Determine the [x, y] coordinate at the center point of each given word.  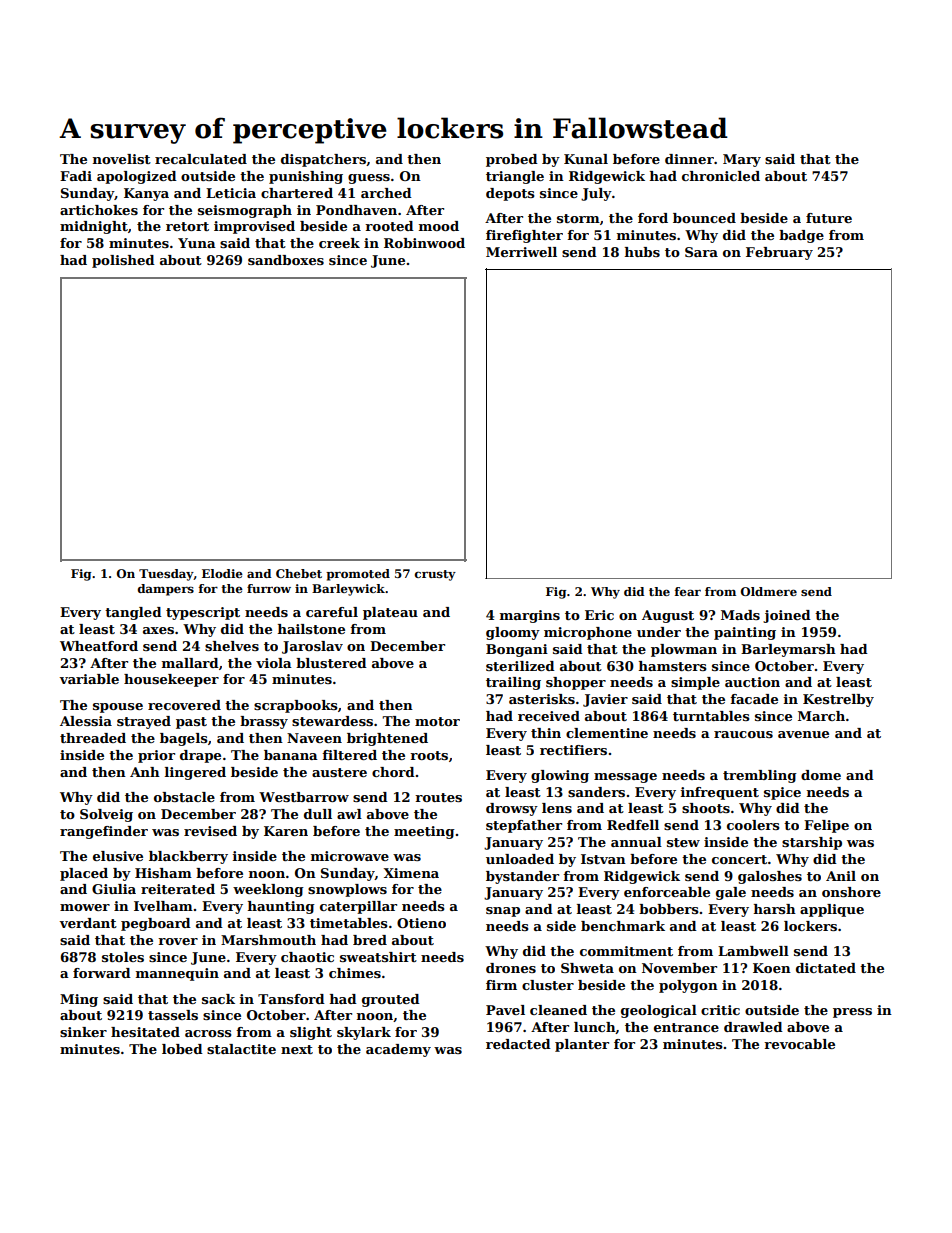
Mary [742, 160]
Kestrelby [838, 700]
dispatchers [323, 160]
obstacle [184, 797]
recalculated [201, 159]
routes [438, 797]
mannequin [177, 974]
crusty [435, 575]
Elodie [222, 573]
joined [787, 616]
